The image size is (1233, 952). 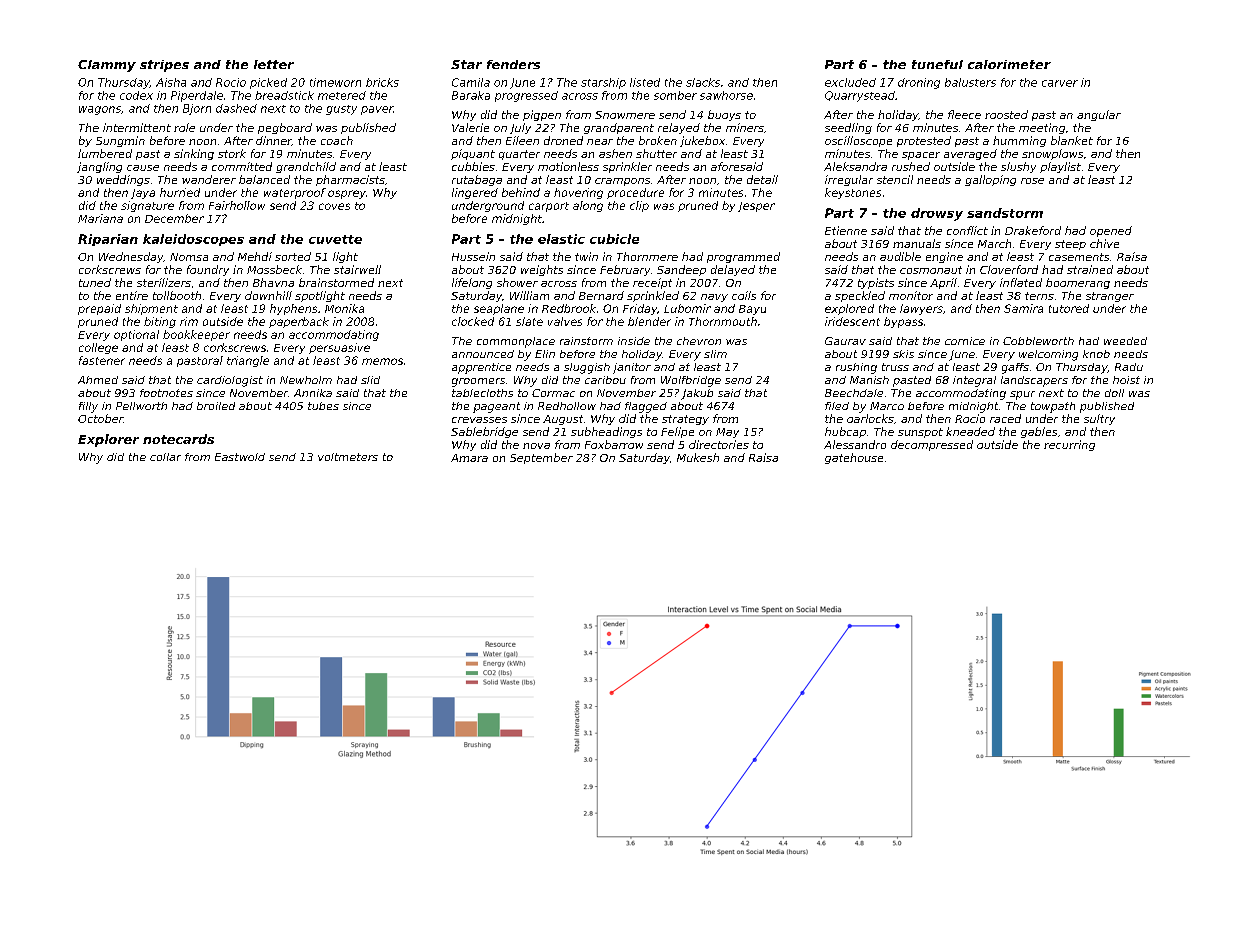 I want to click on Eastwold, so click(x=240, y=457).
